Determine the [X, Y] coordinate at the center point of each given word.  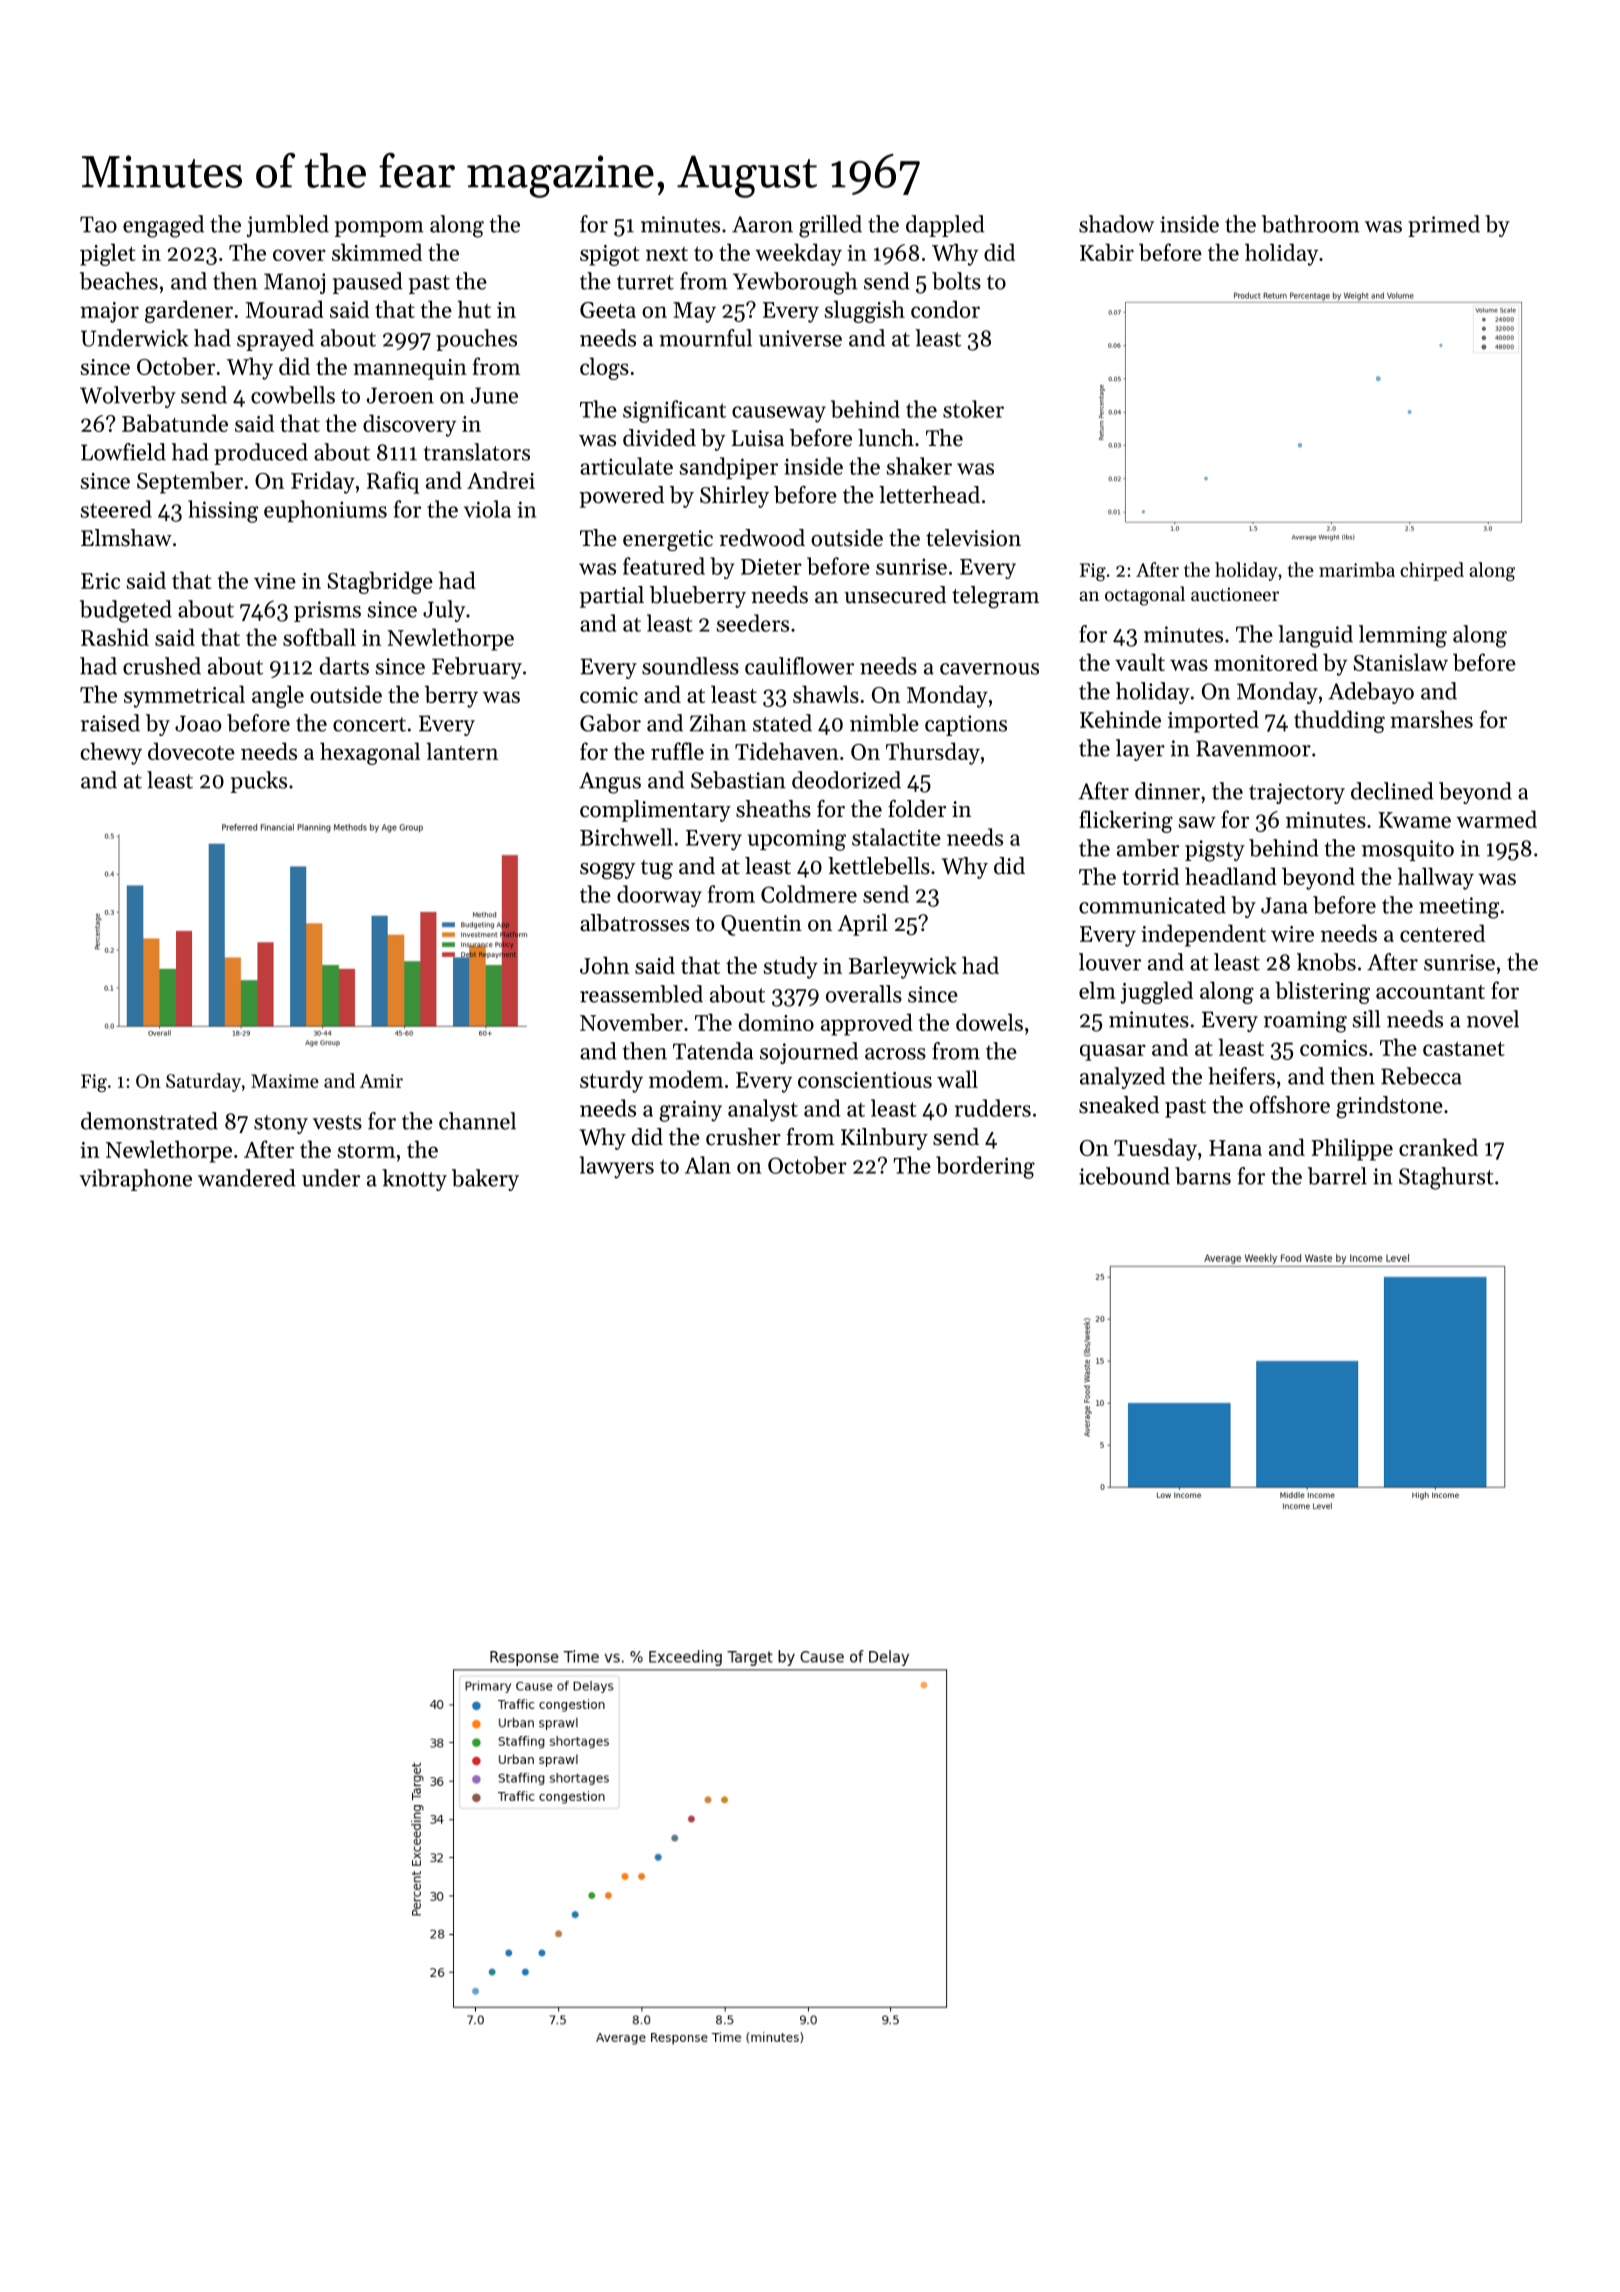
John [604, 965]
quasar [1113, 1052]
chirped [1432, 571]
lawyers [617, 1167]
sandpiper [729, 468]
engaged [163, 226]
